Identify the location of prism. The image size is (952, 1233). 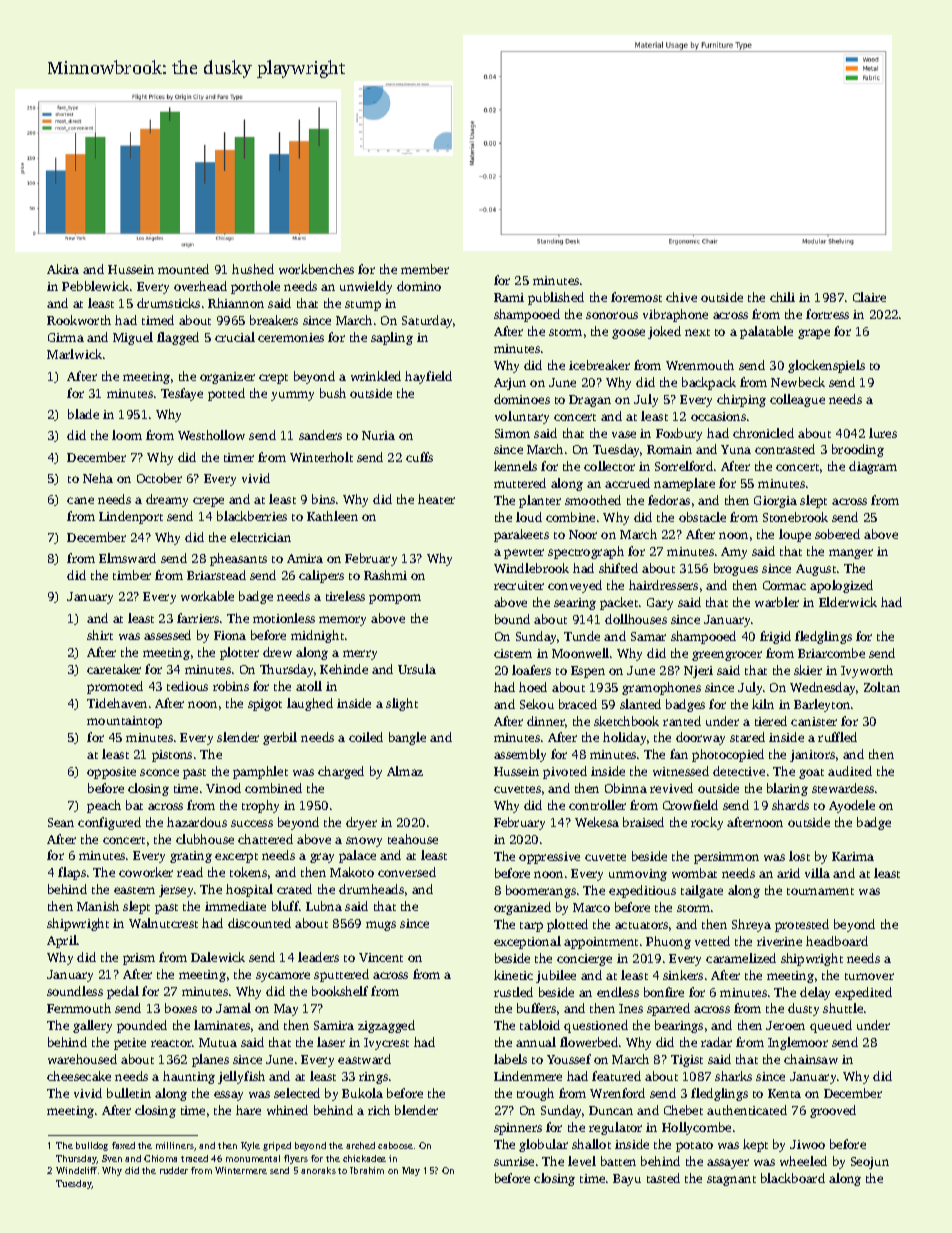
(139, 959).
